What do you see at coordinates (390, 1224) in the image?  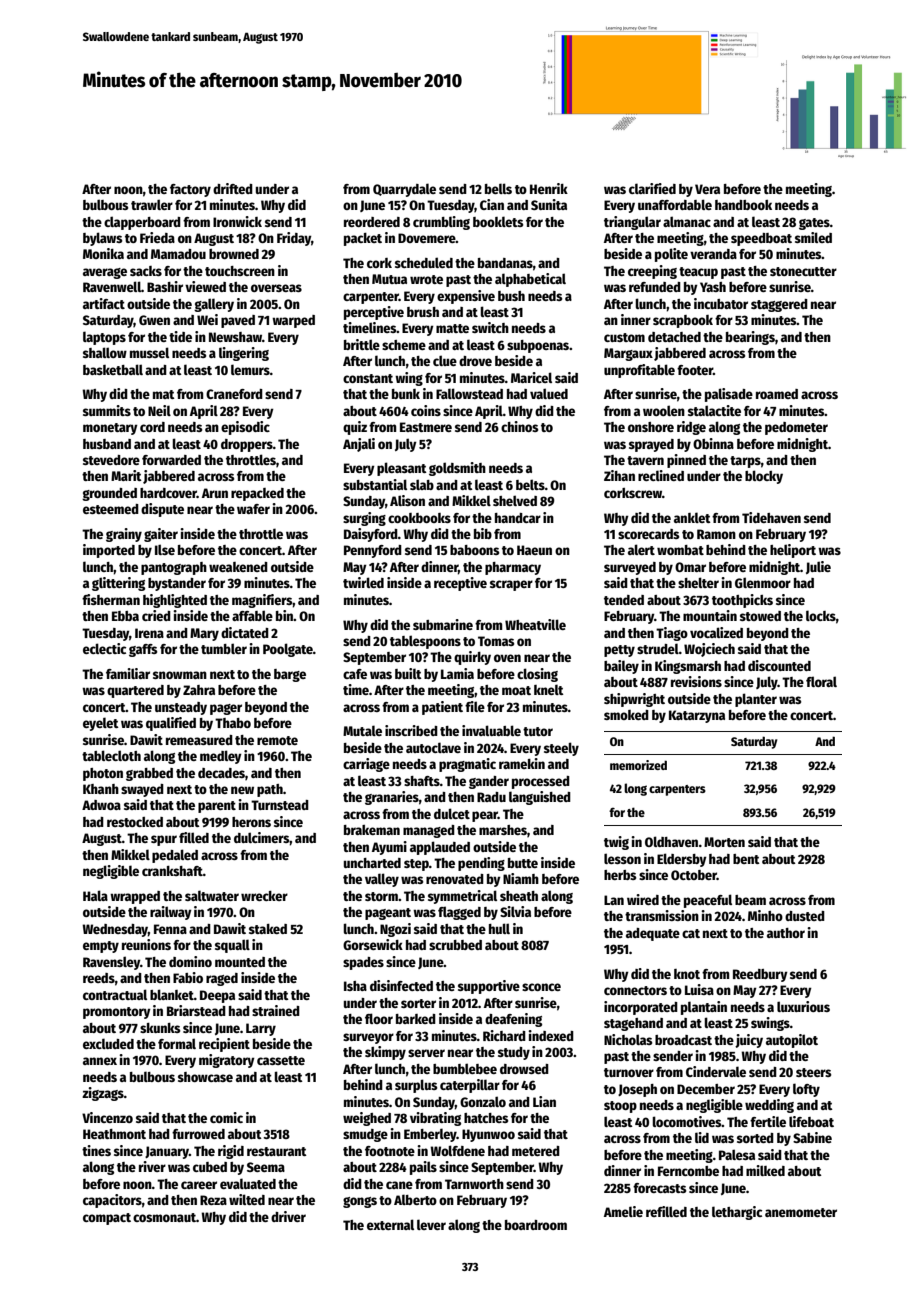 I see `external` at bounding box center [390, 1224].
